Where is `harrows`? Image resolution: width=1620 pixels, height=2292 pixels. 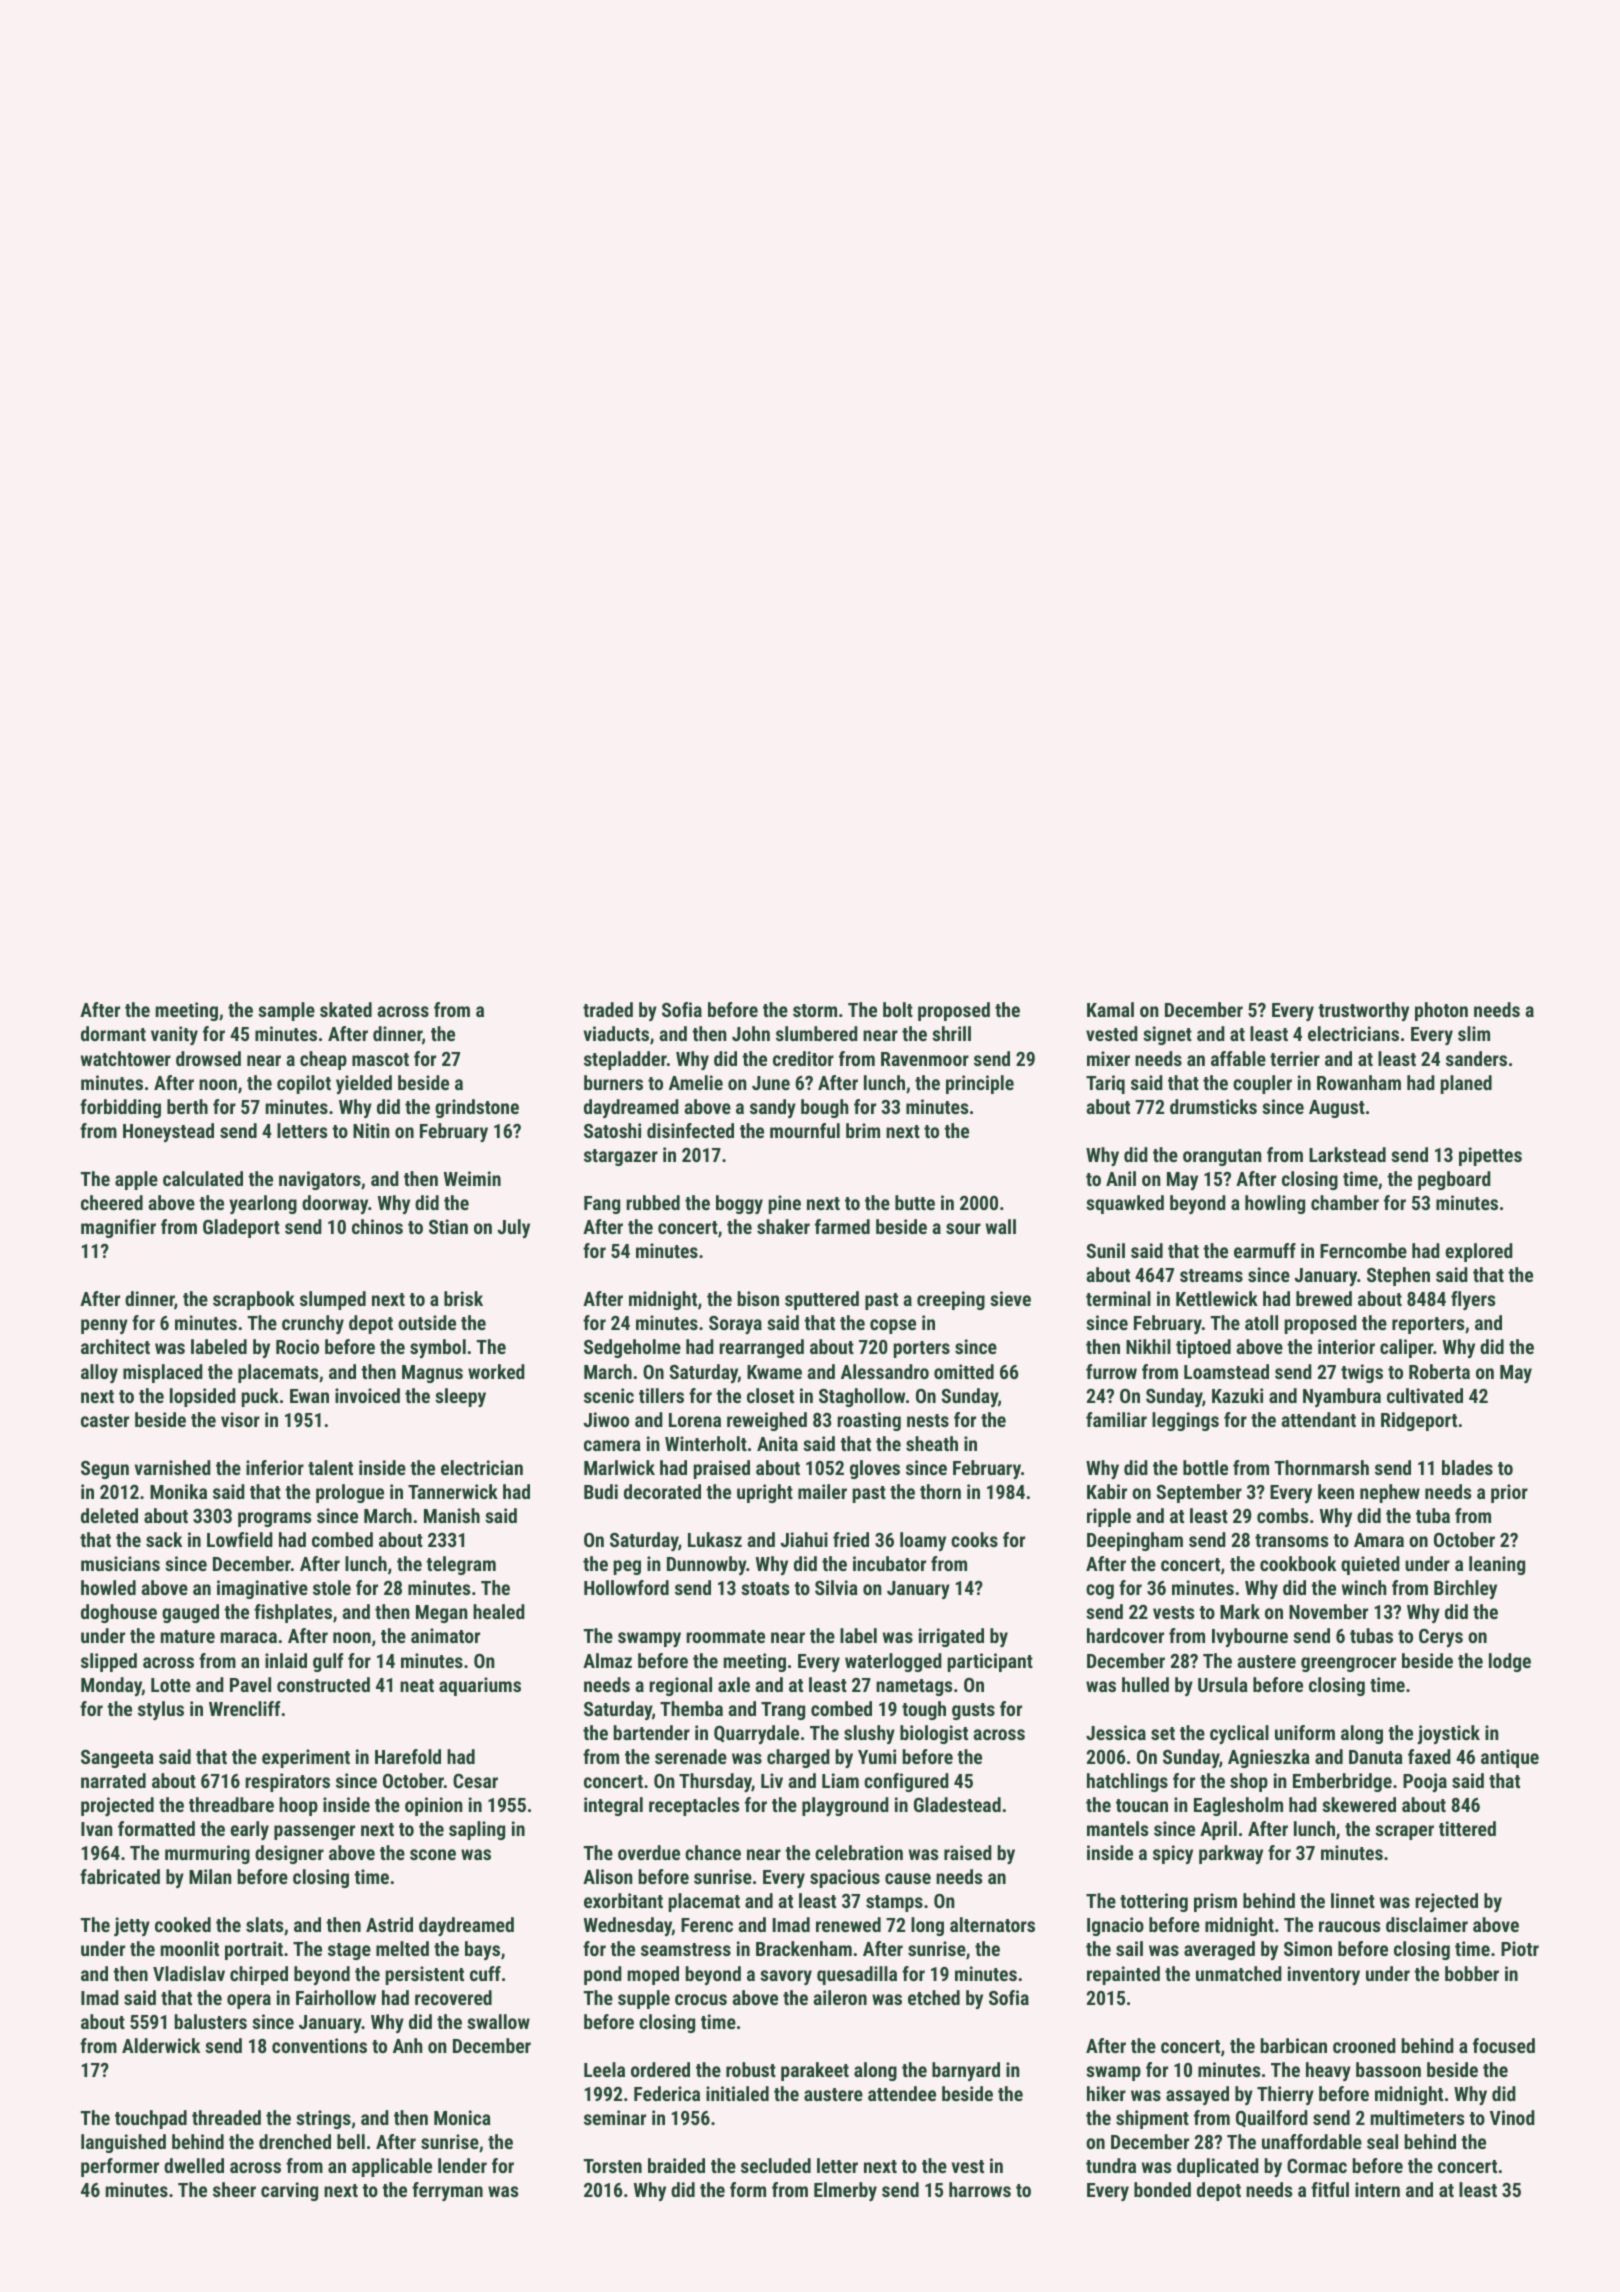 harrows is located at coordinates (980, 2189).
